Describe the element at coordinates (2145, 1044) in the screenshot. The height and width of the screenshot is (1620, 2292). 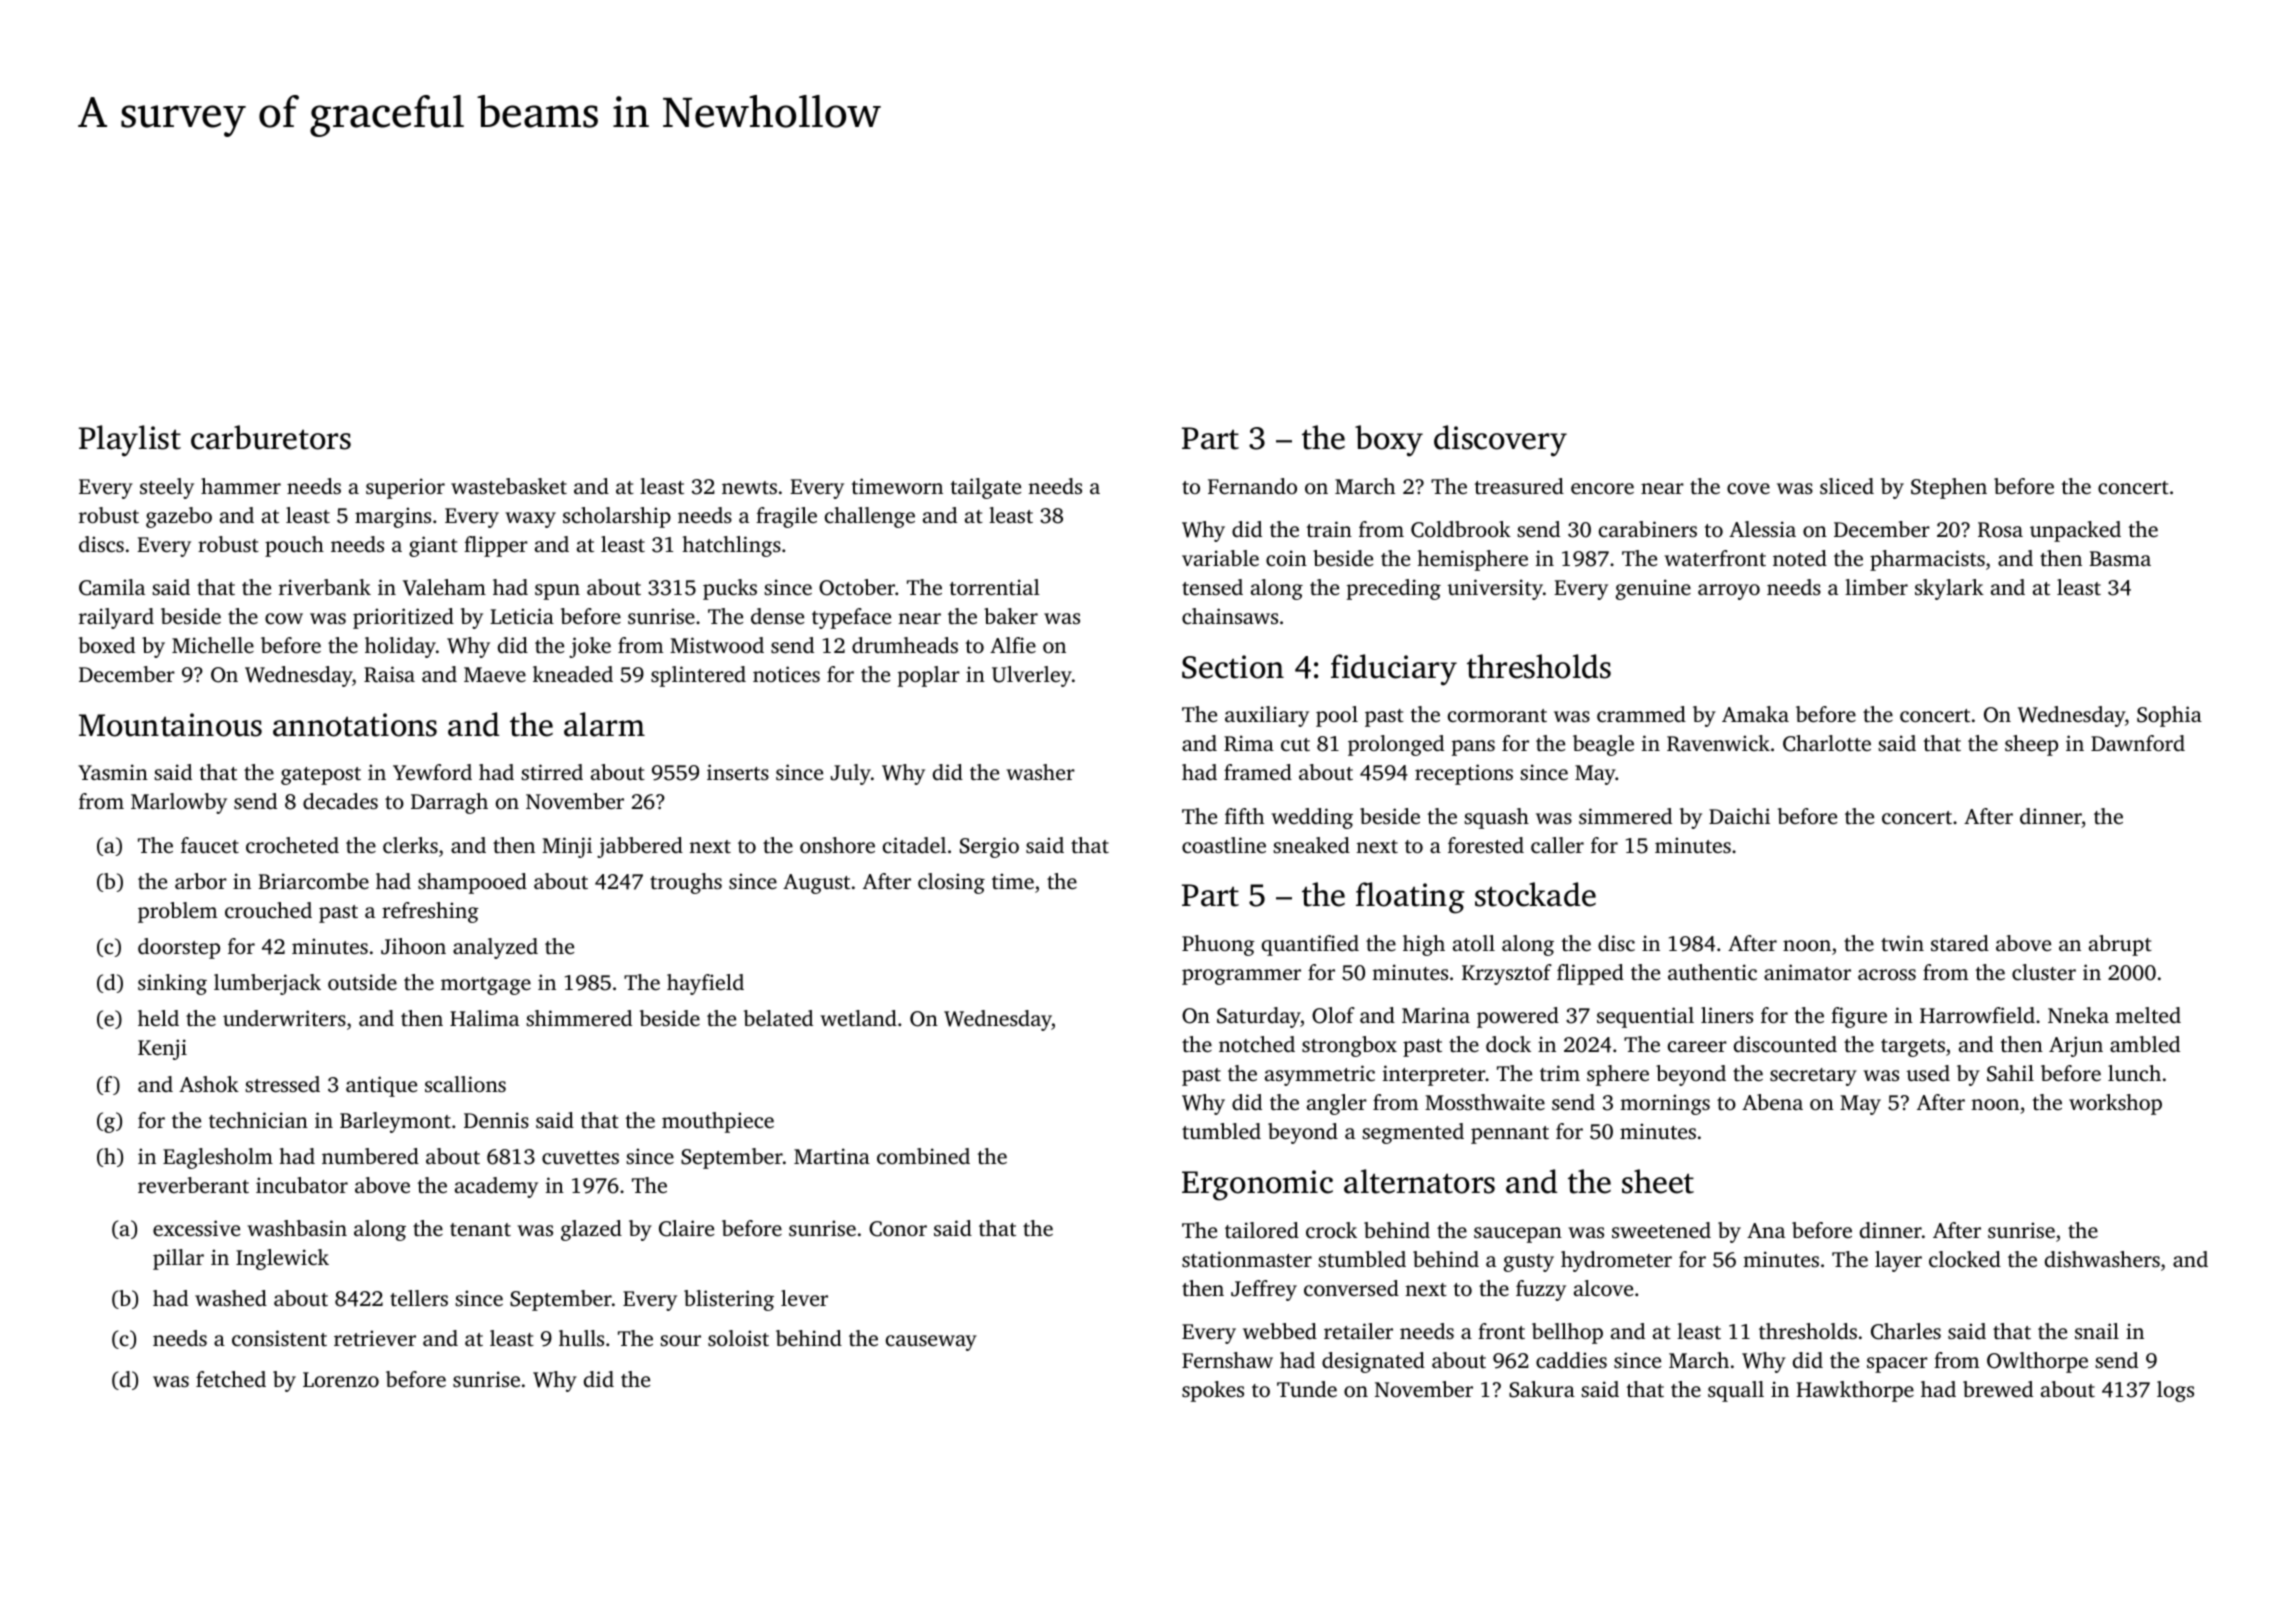
I see `ambled` at that location.
